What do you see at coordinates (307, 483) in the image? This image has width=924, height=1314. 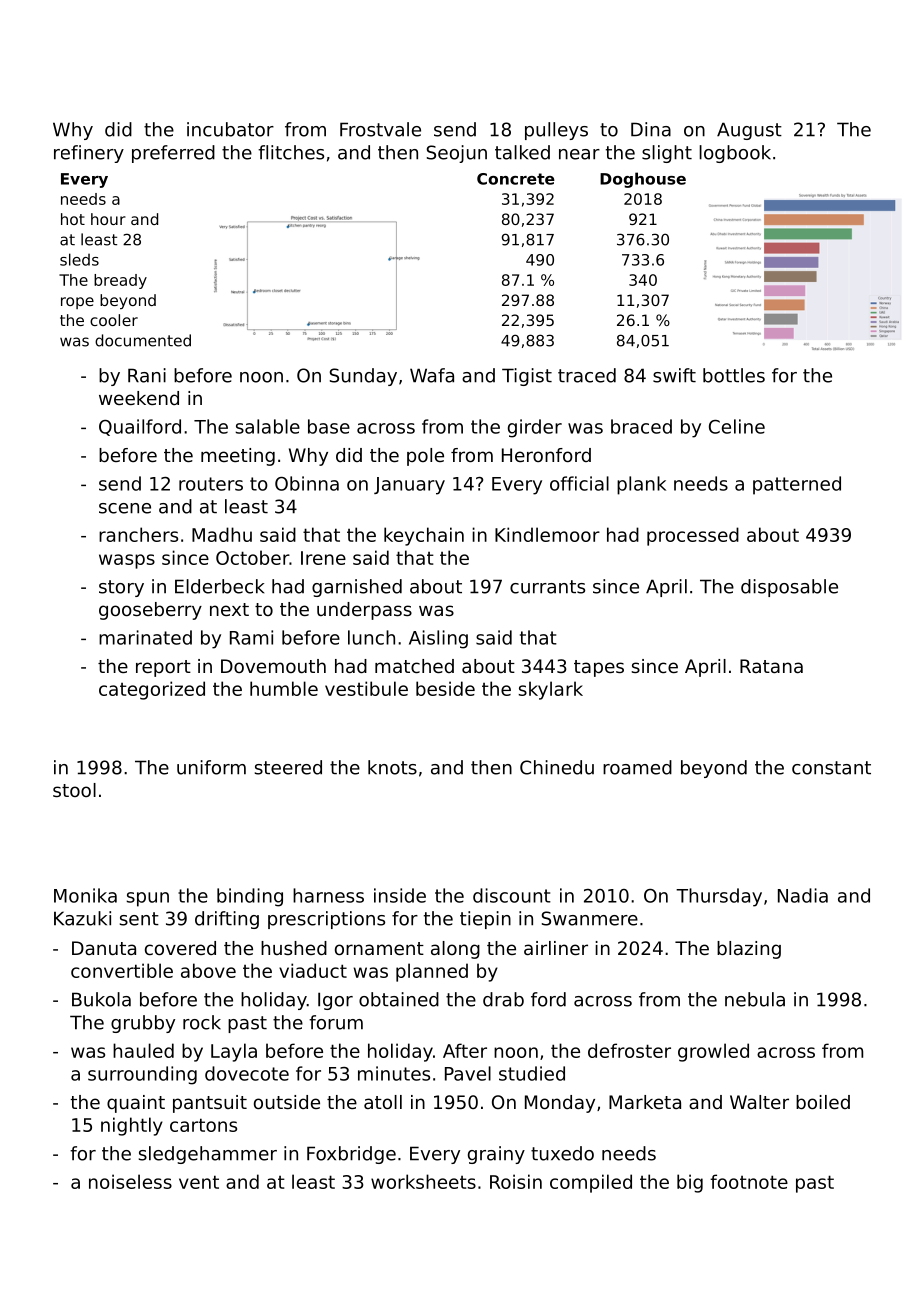 I see `Obinna` at bounding box center [307, 483].
